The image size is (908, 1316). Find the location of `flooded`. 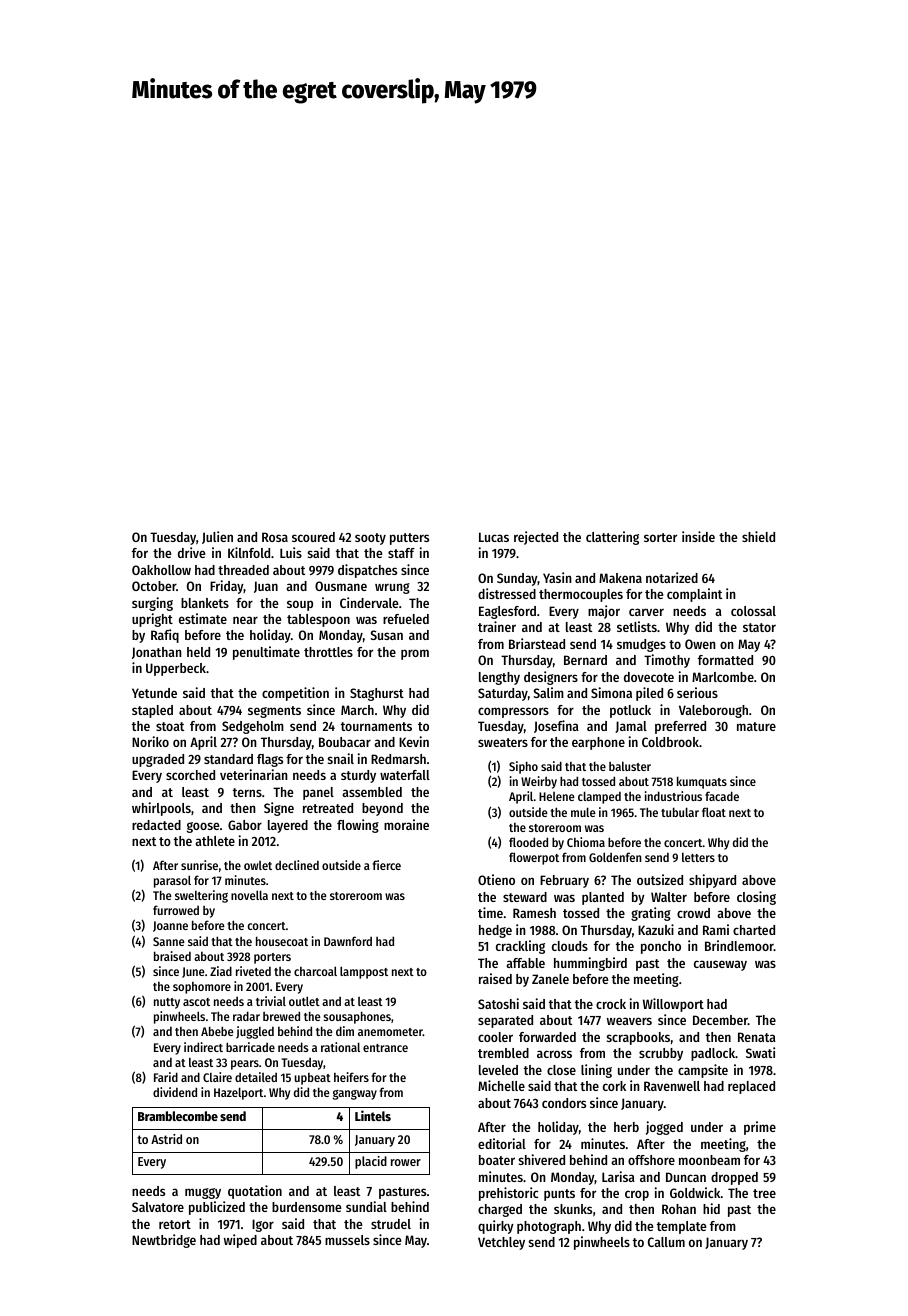

flooded is located at coordinates (528, 842).
